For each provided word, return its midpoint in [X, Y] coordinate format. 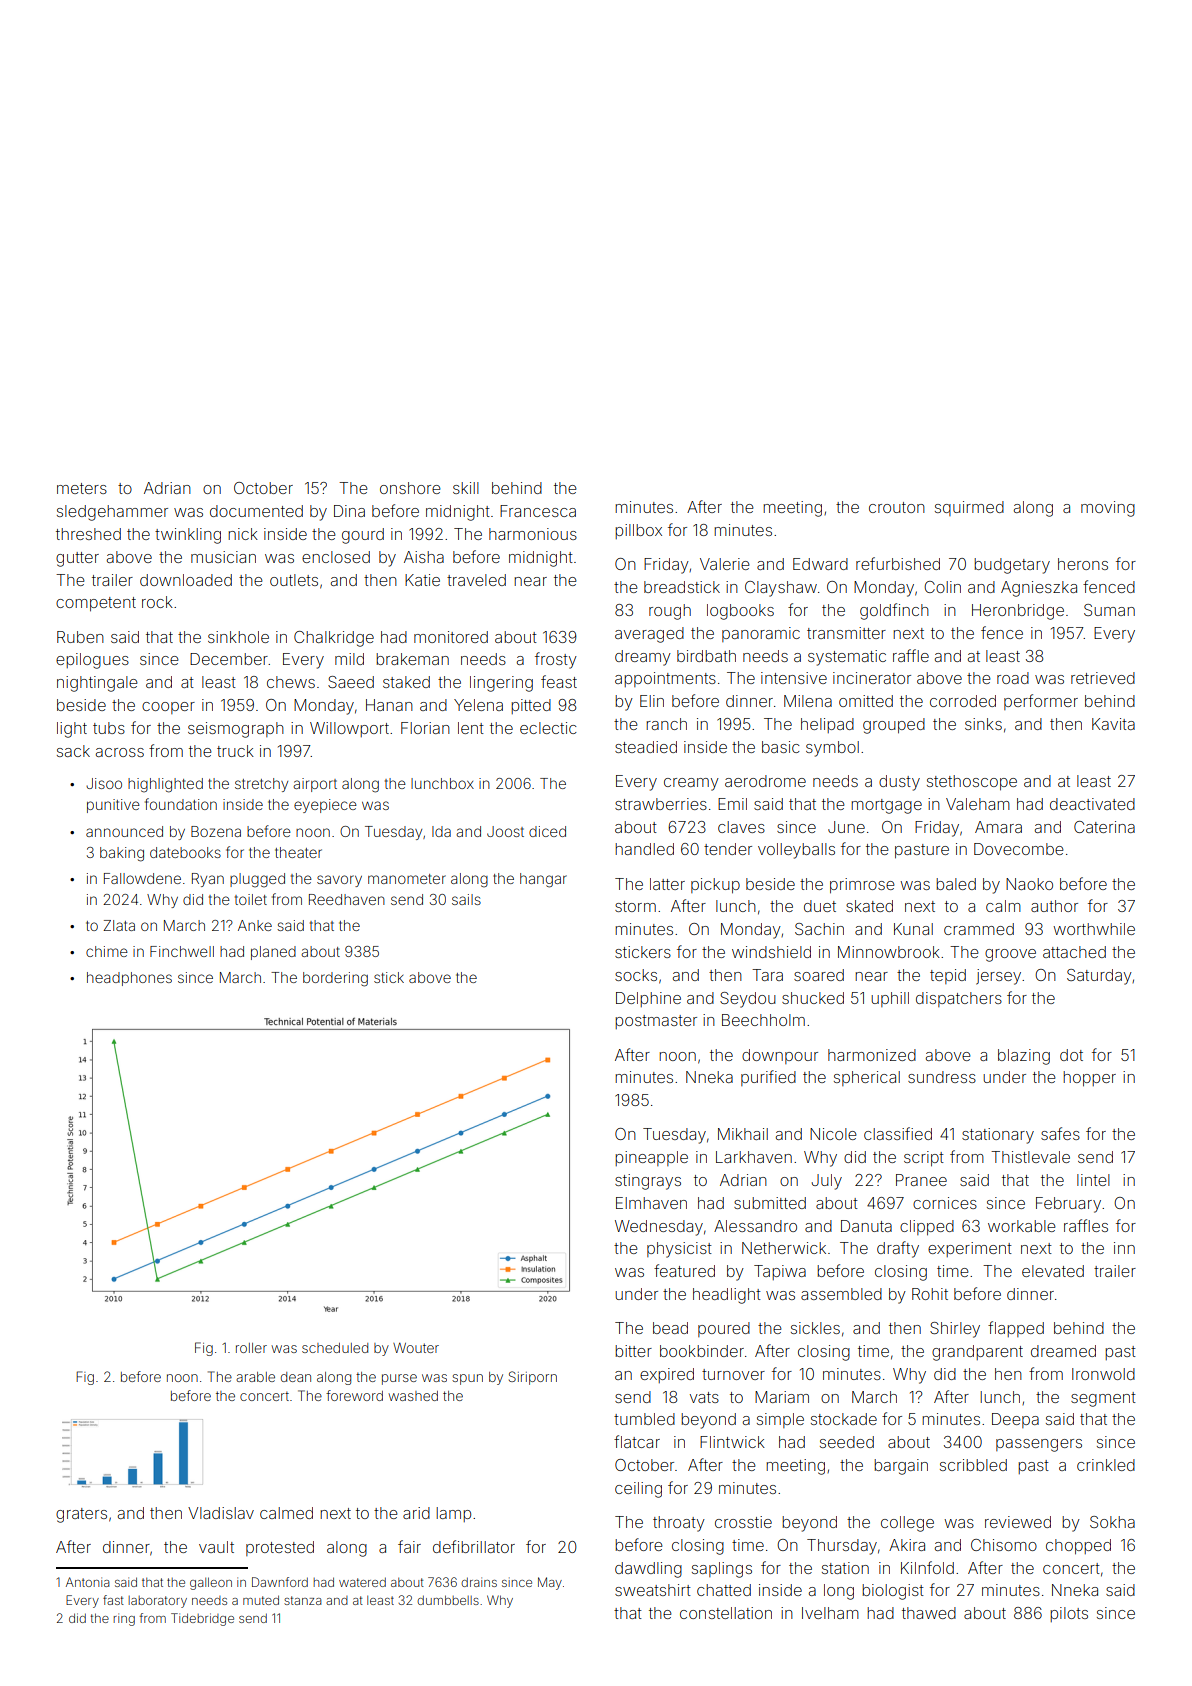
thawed [929, 1613]
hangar [543, 880]
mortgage [886, 806]
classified [898, 1133]
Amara [998, 827]
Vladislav [221, 1513]
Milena [808, 701]
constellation [726, 1613]
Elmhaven [651, 1203]
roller [251, 1348]
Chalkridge [334, 639]
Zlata [119, 925]
